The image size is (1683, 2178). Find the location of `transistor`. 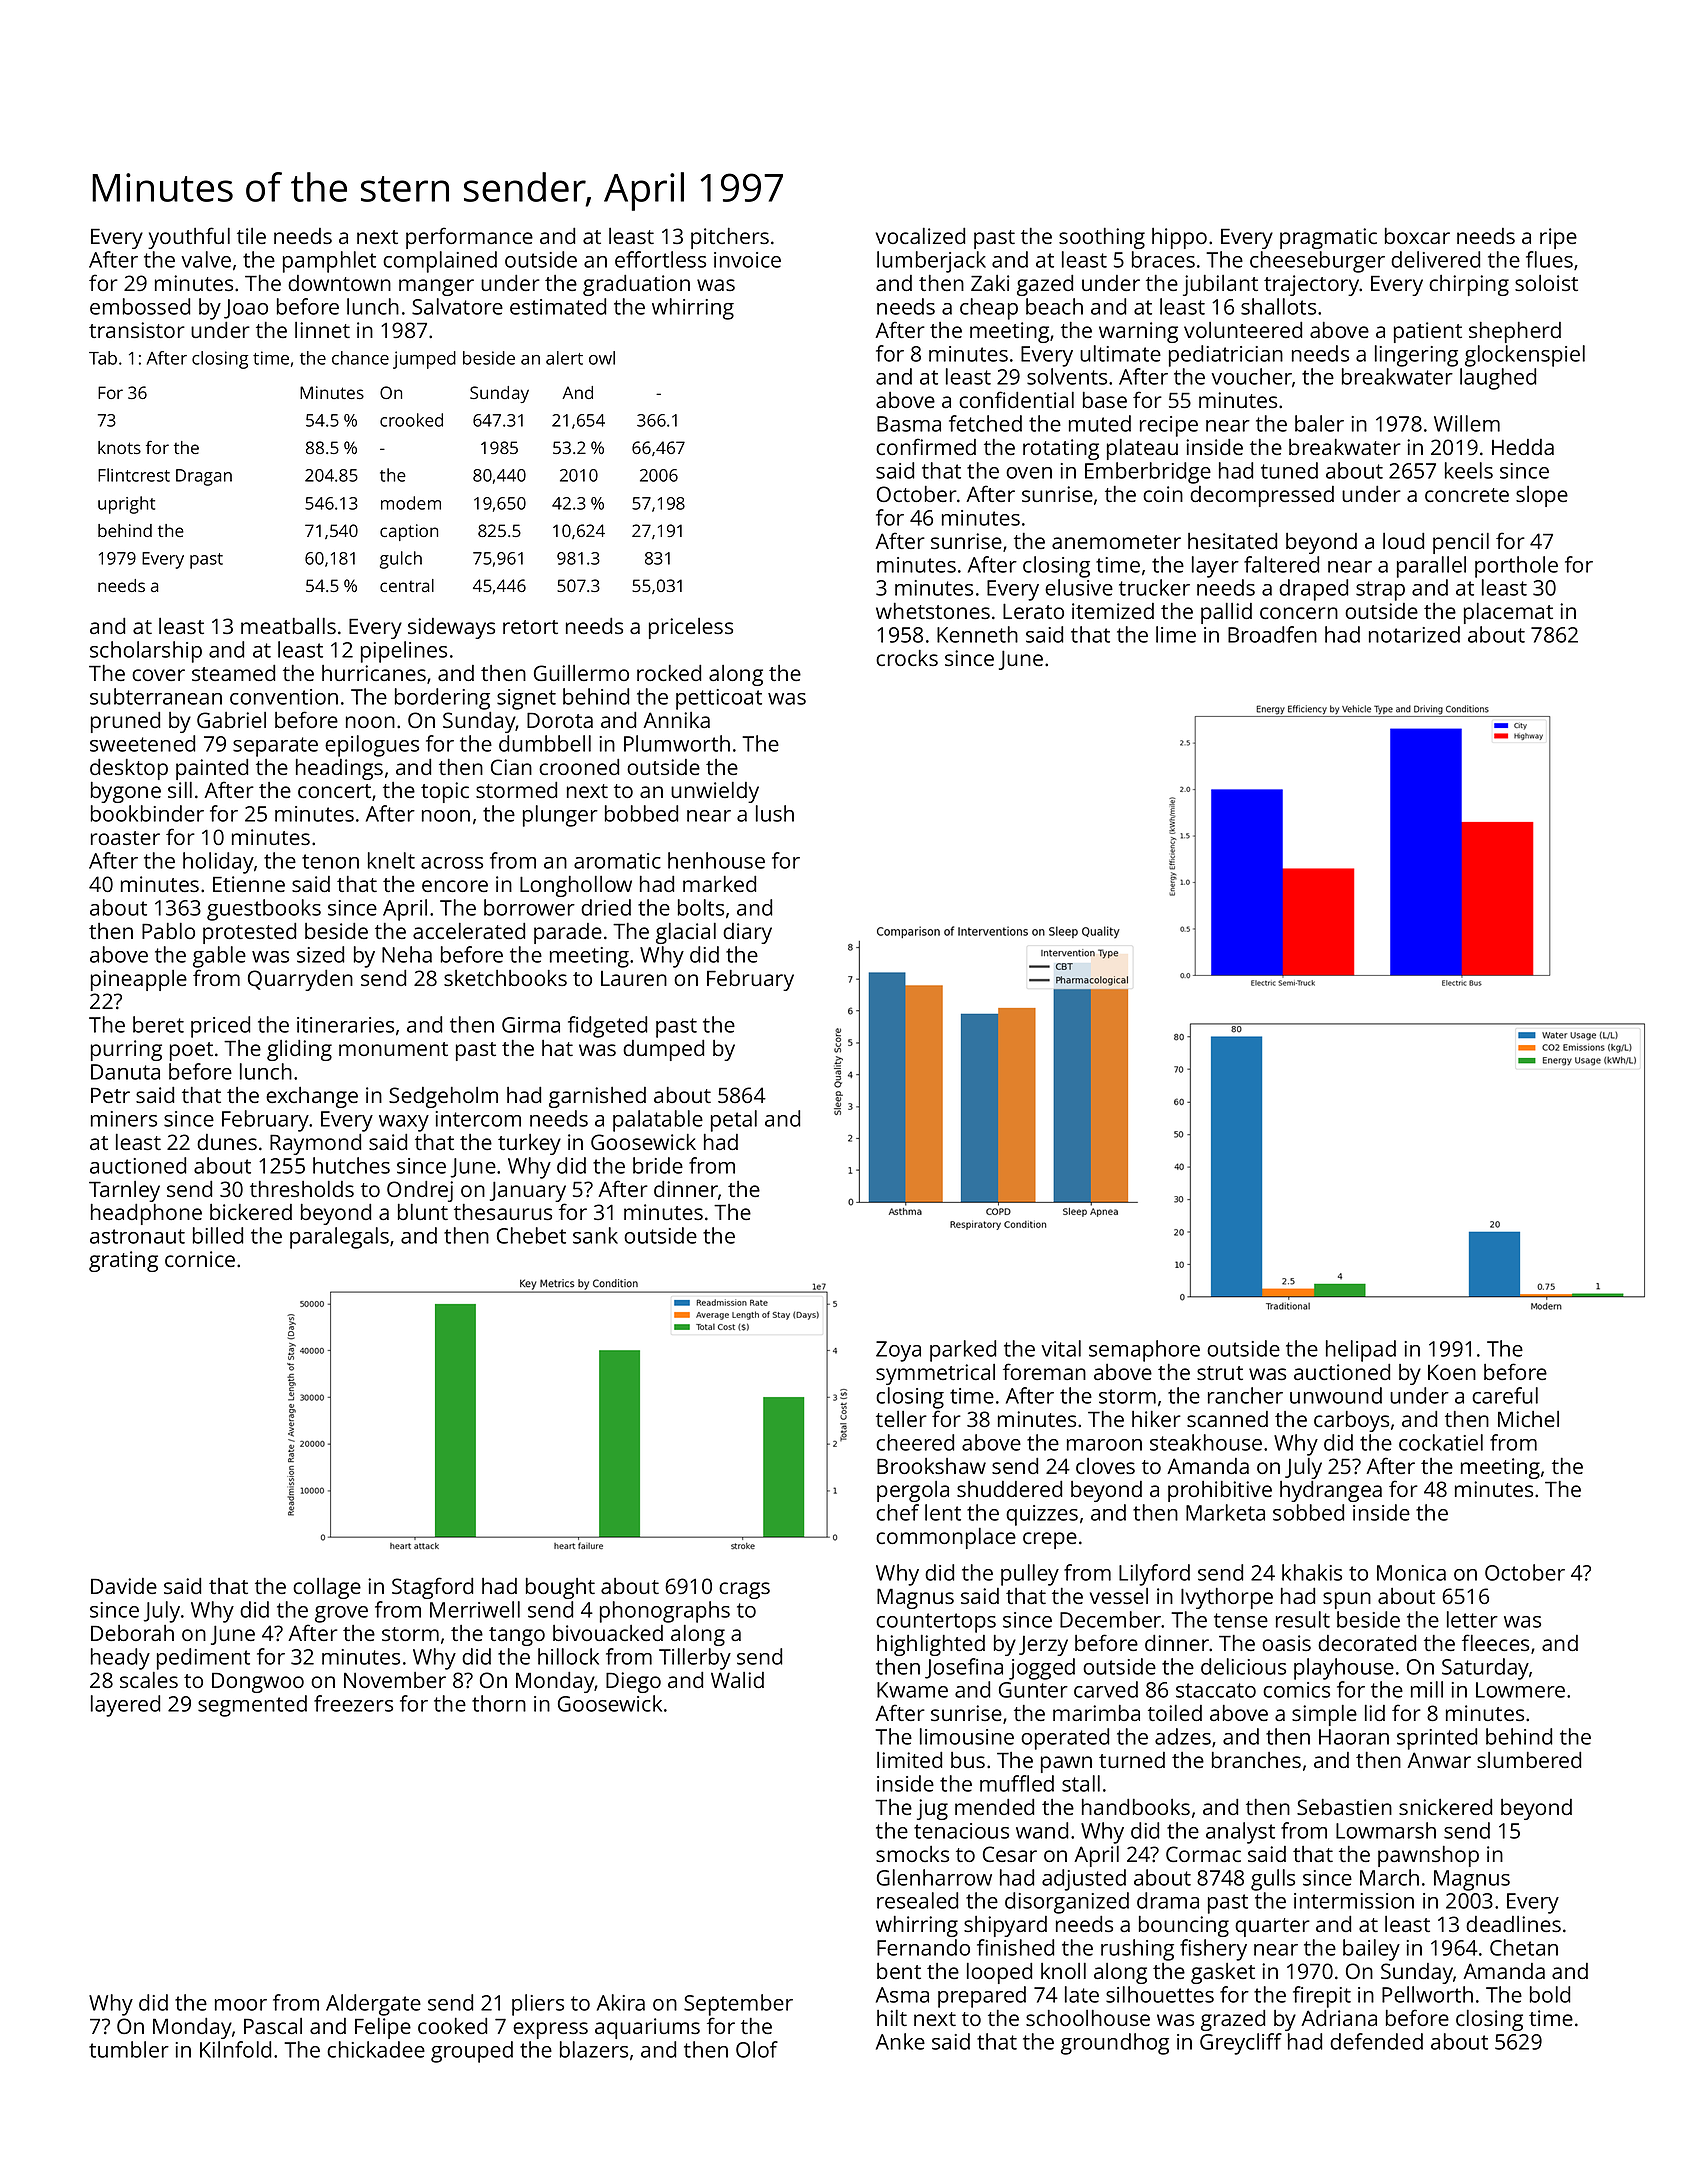

transistor is located at coordinates (137, 330).
